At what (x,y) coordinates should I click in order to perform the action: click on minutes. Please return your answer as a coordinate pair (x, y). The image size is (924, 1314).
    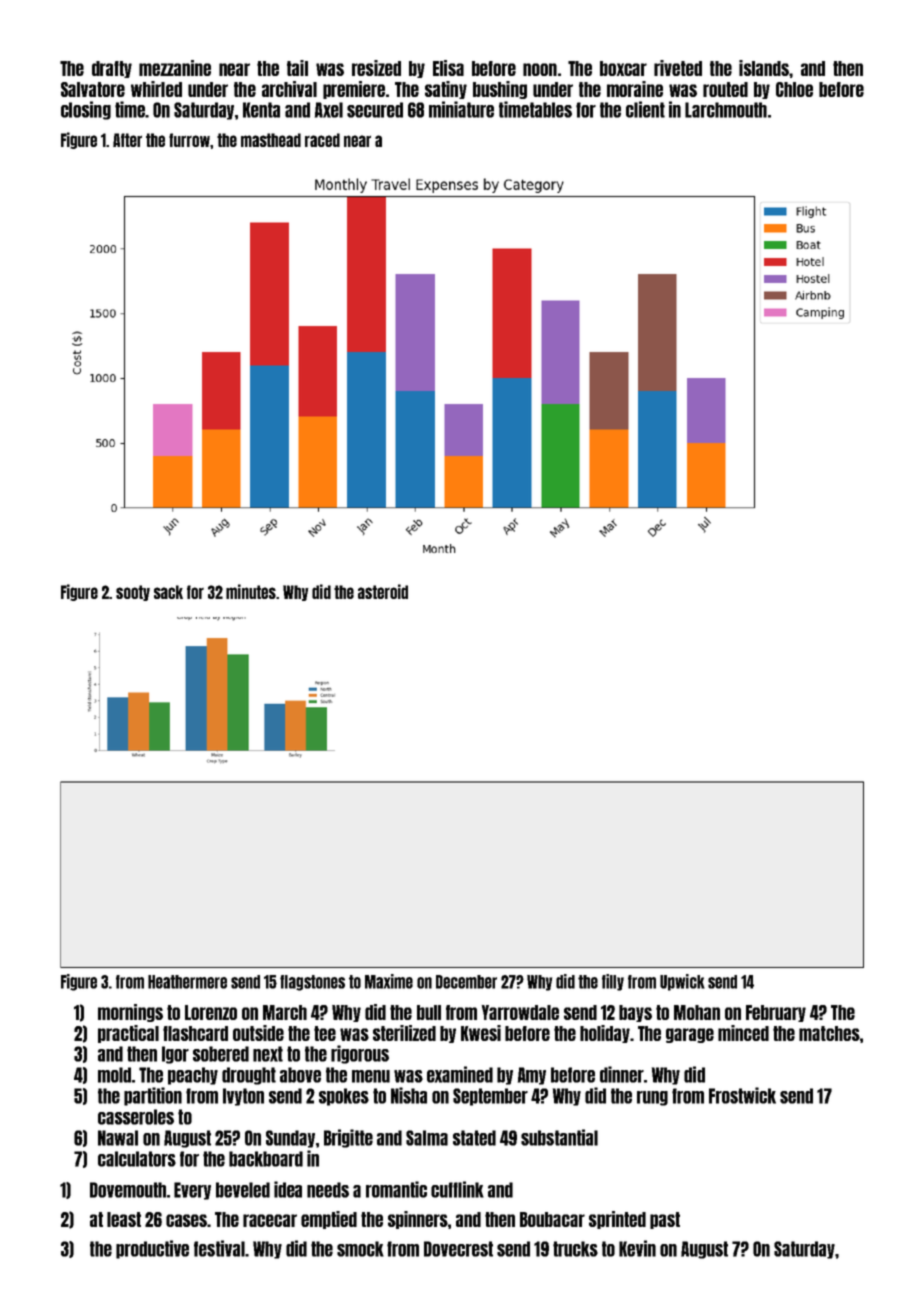
    Looking at the image, I should click on (251, 591).
